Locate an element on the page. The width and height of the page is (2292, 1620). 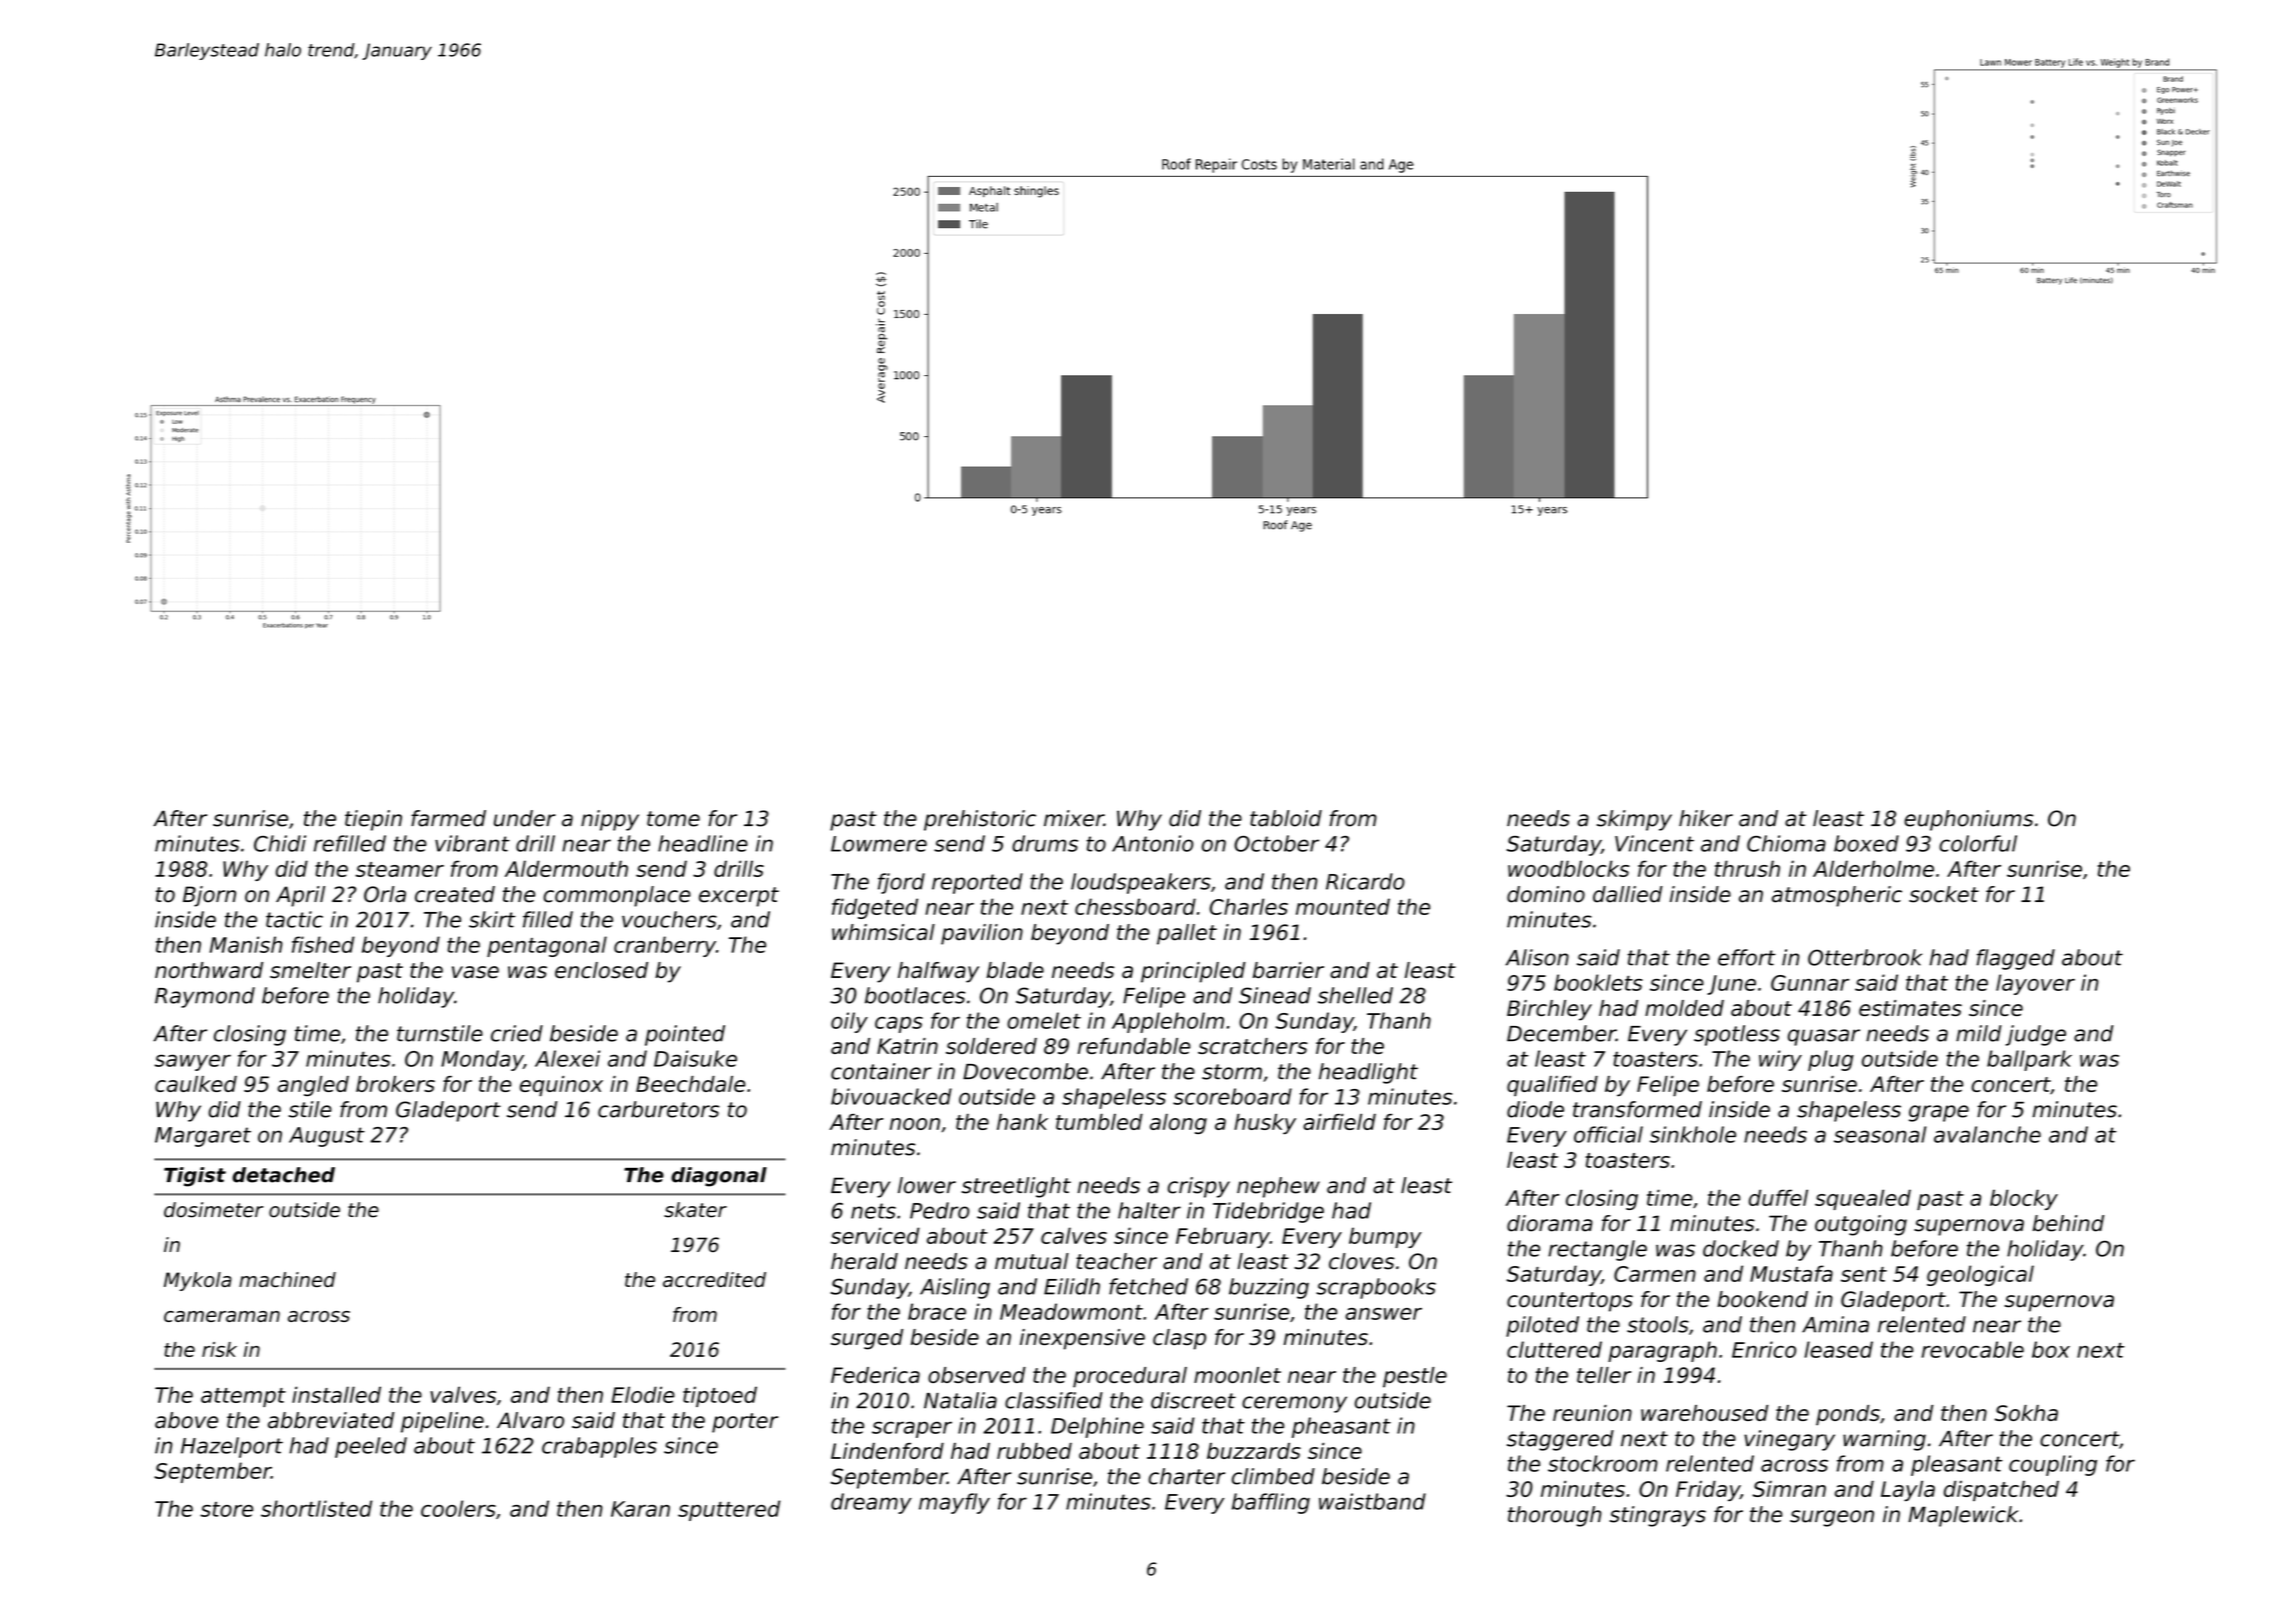
socket is located at coordinates (1944, 894).
